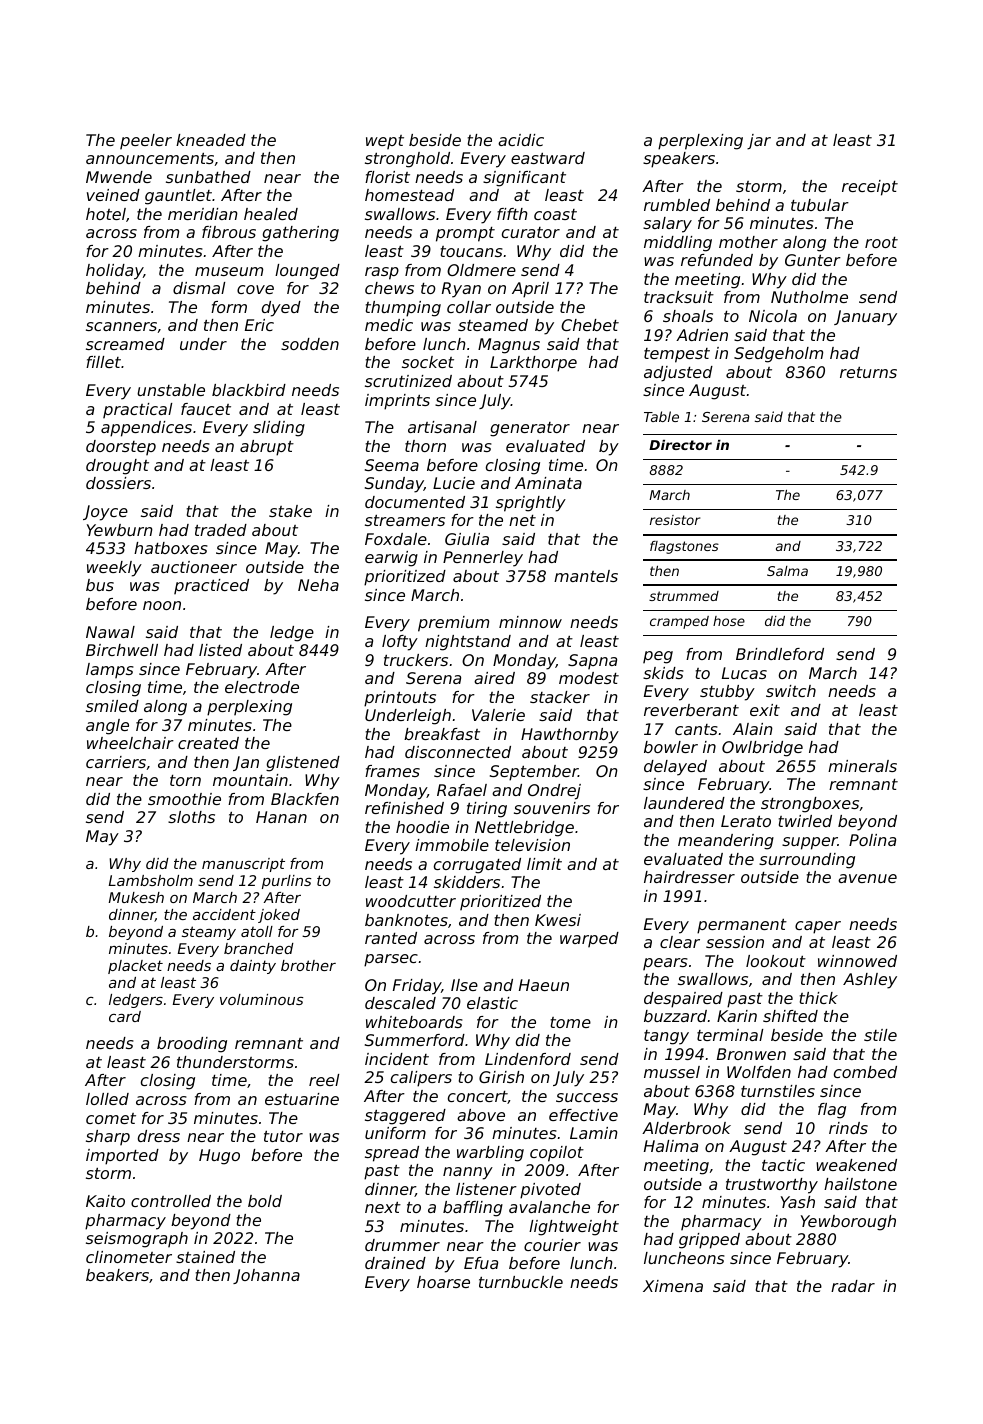 Image resolution: width=983 pixels, height=1424 pixels. I want to click on placket, so click(135, 967).
